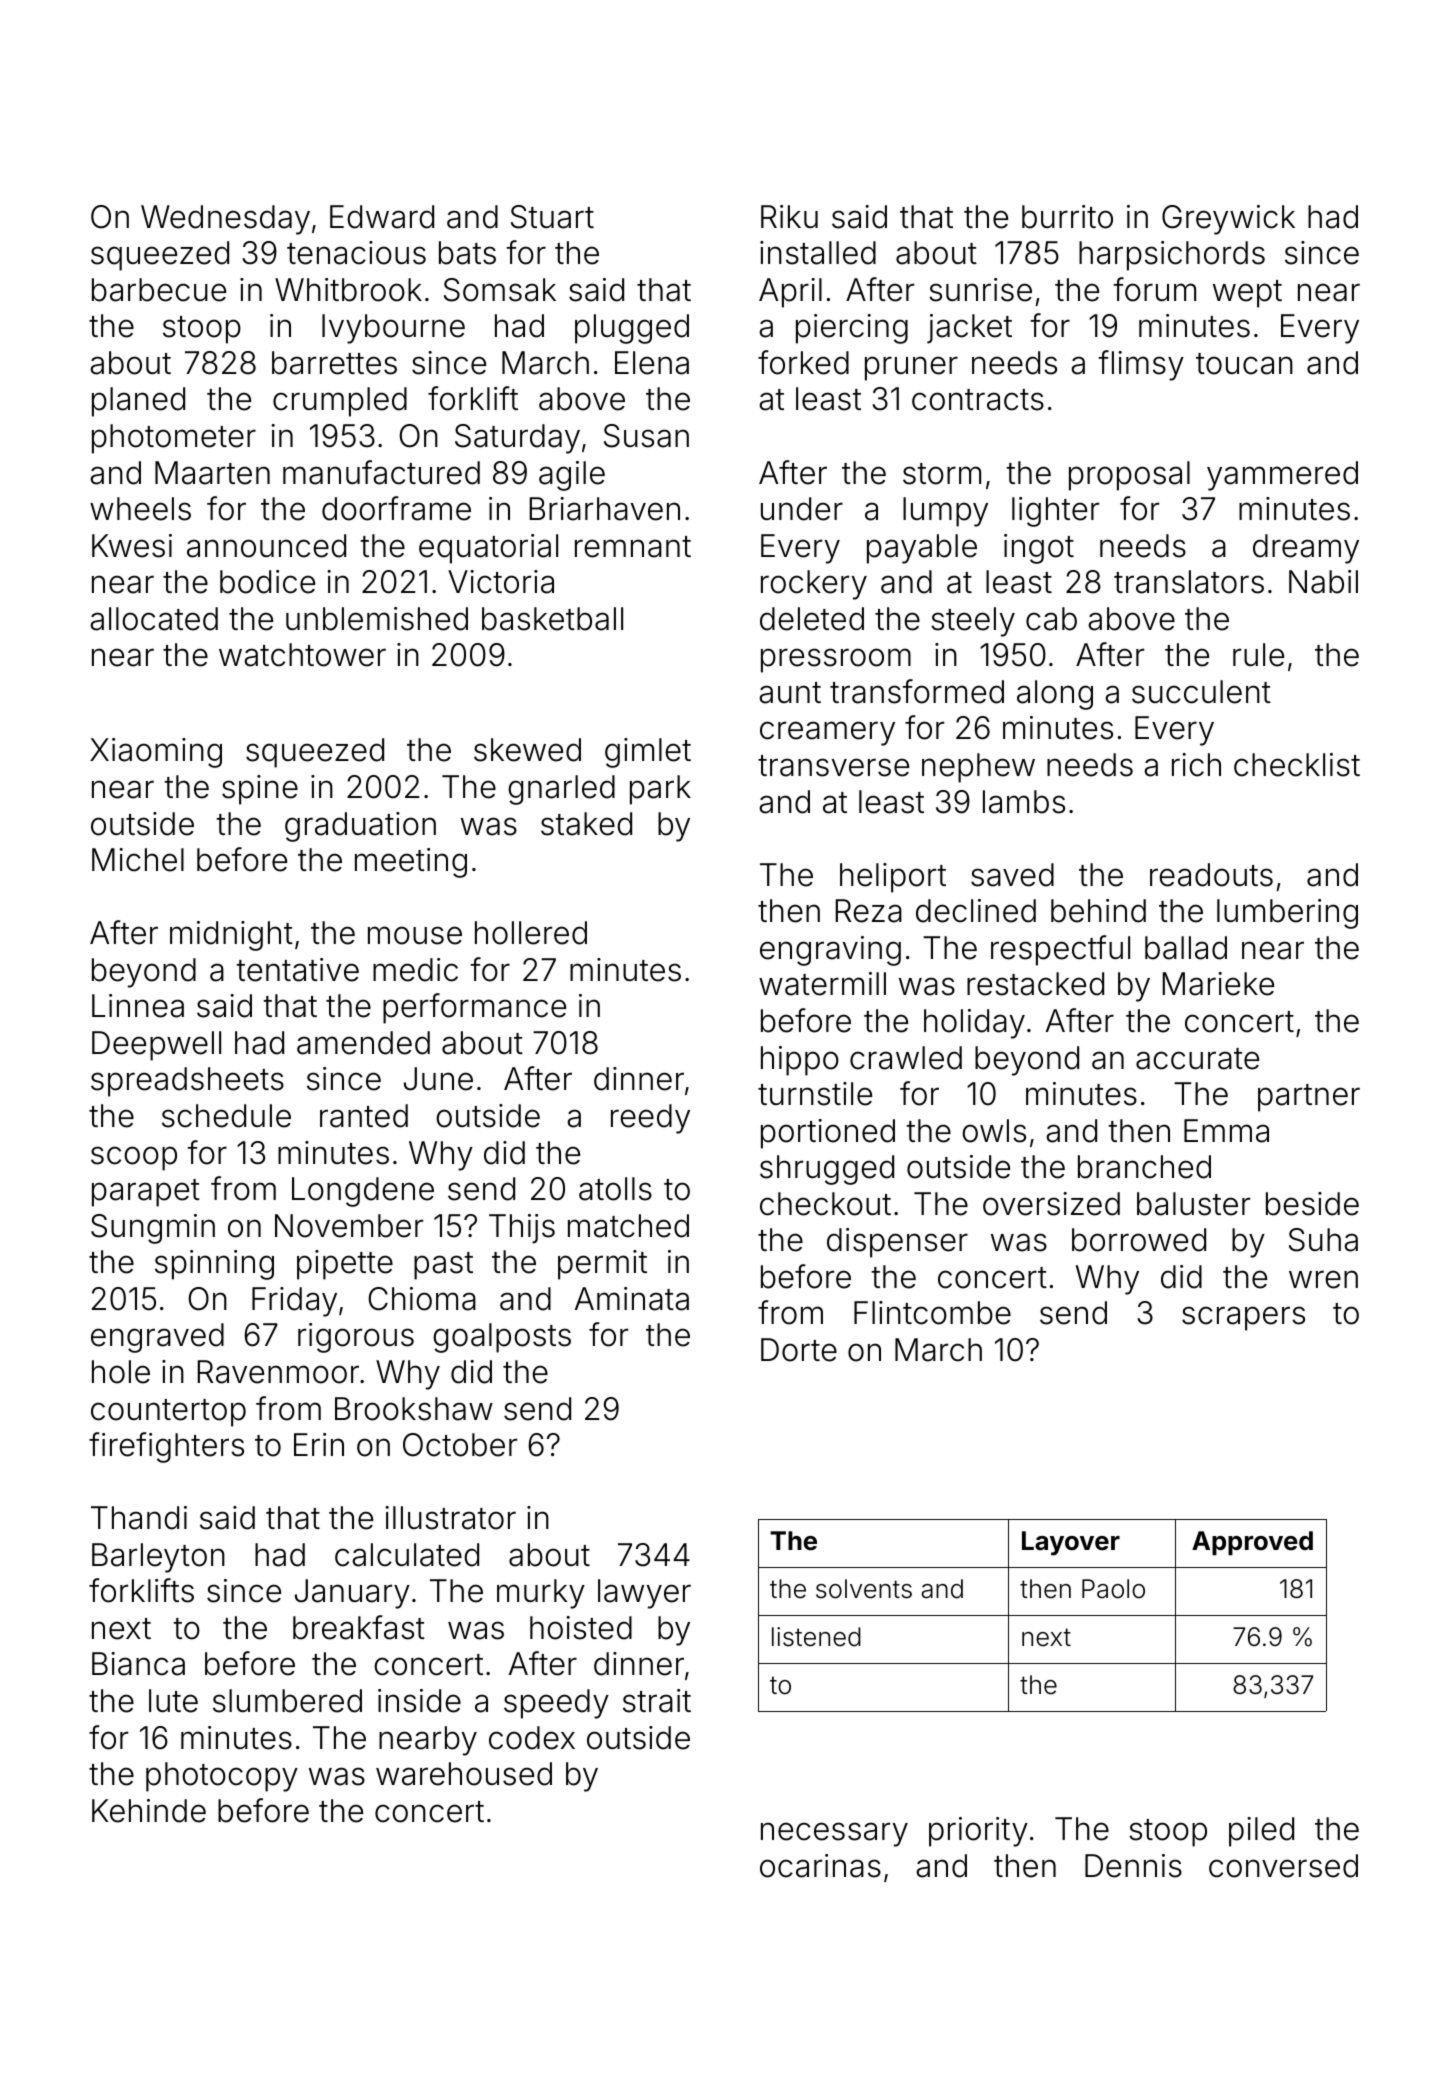 The height and width of the screenshot is (2100, 1450). Describe the element at coordinates (552, 217) in the screenshot. I see `Stuart` at that location.
